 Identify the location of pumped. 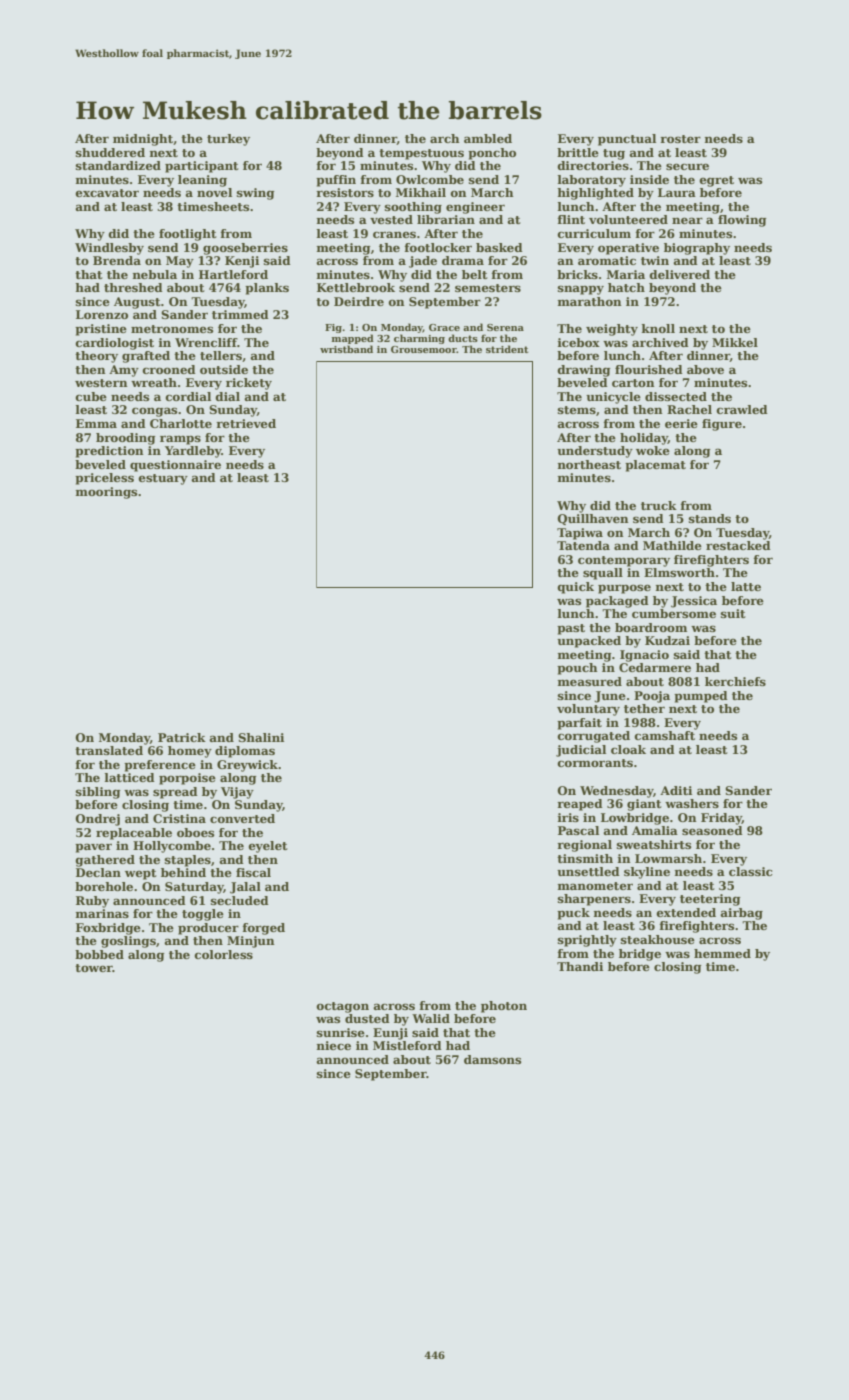
(701, 697).
